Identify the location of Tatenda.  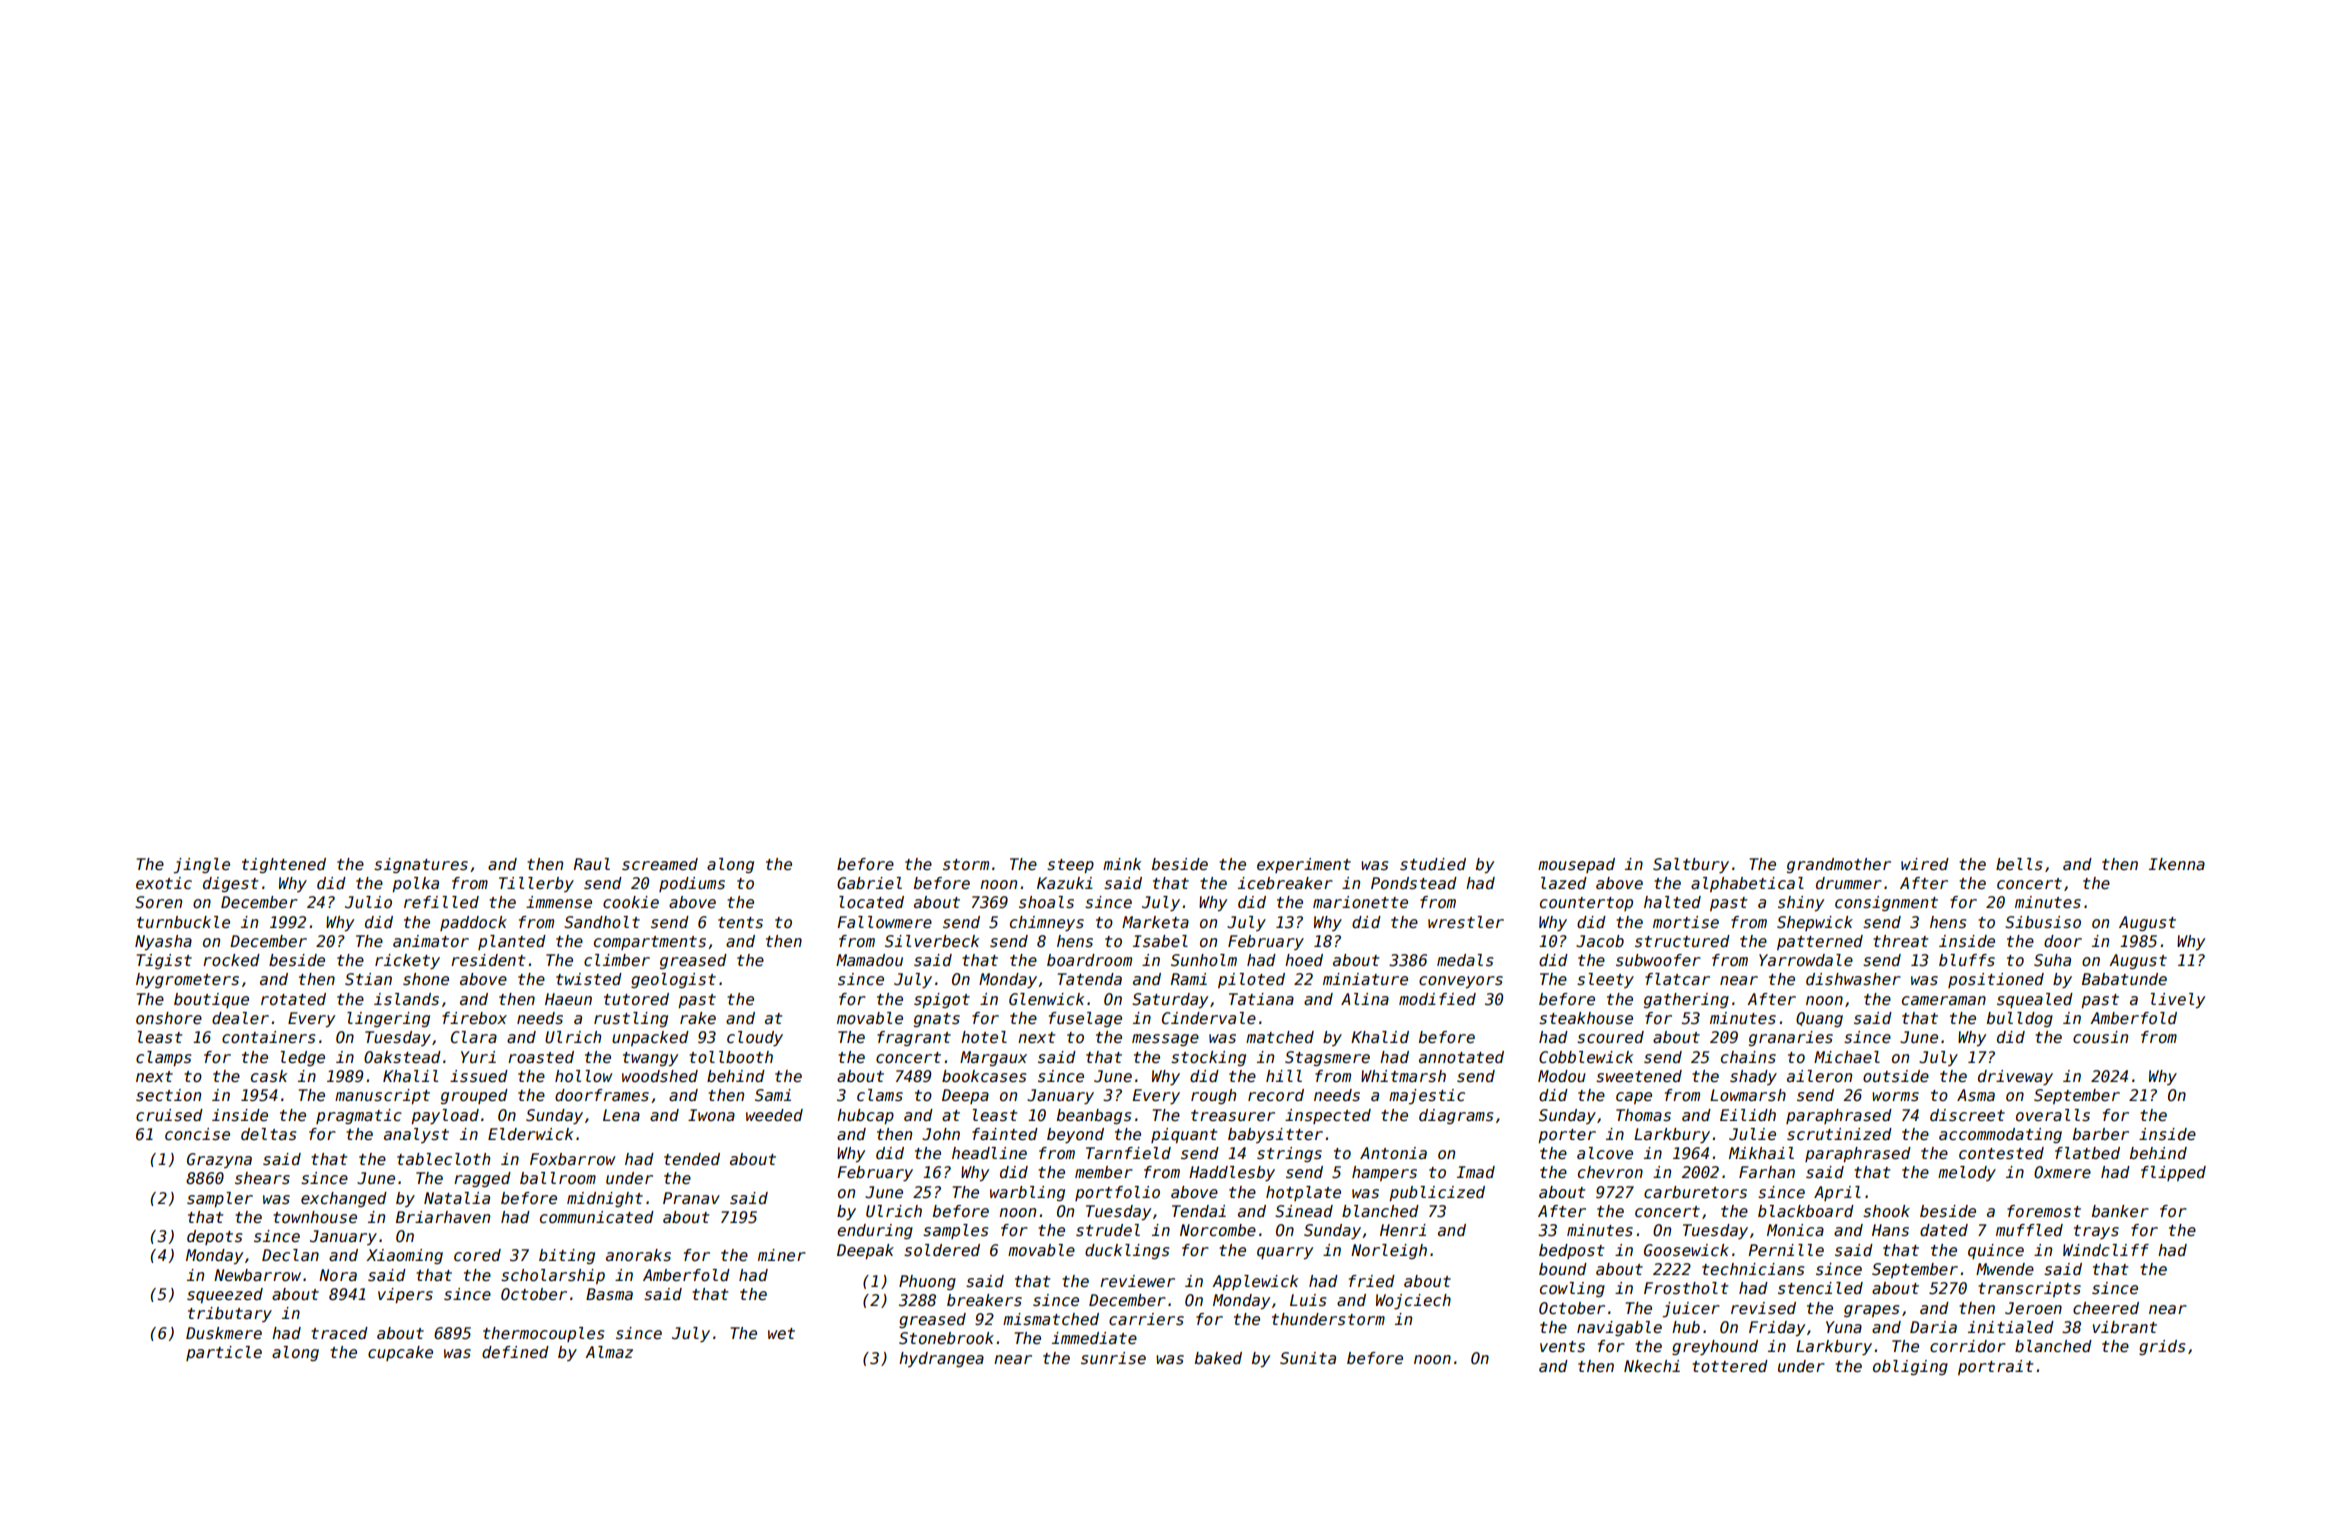
(1089, 979).
